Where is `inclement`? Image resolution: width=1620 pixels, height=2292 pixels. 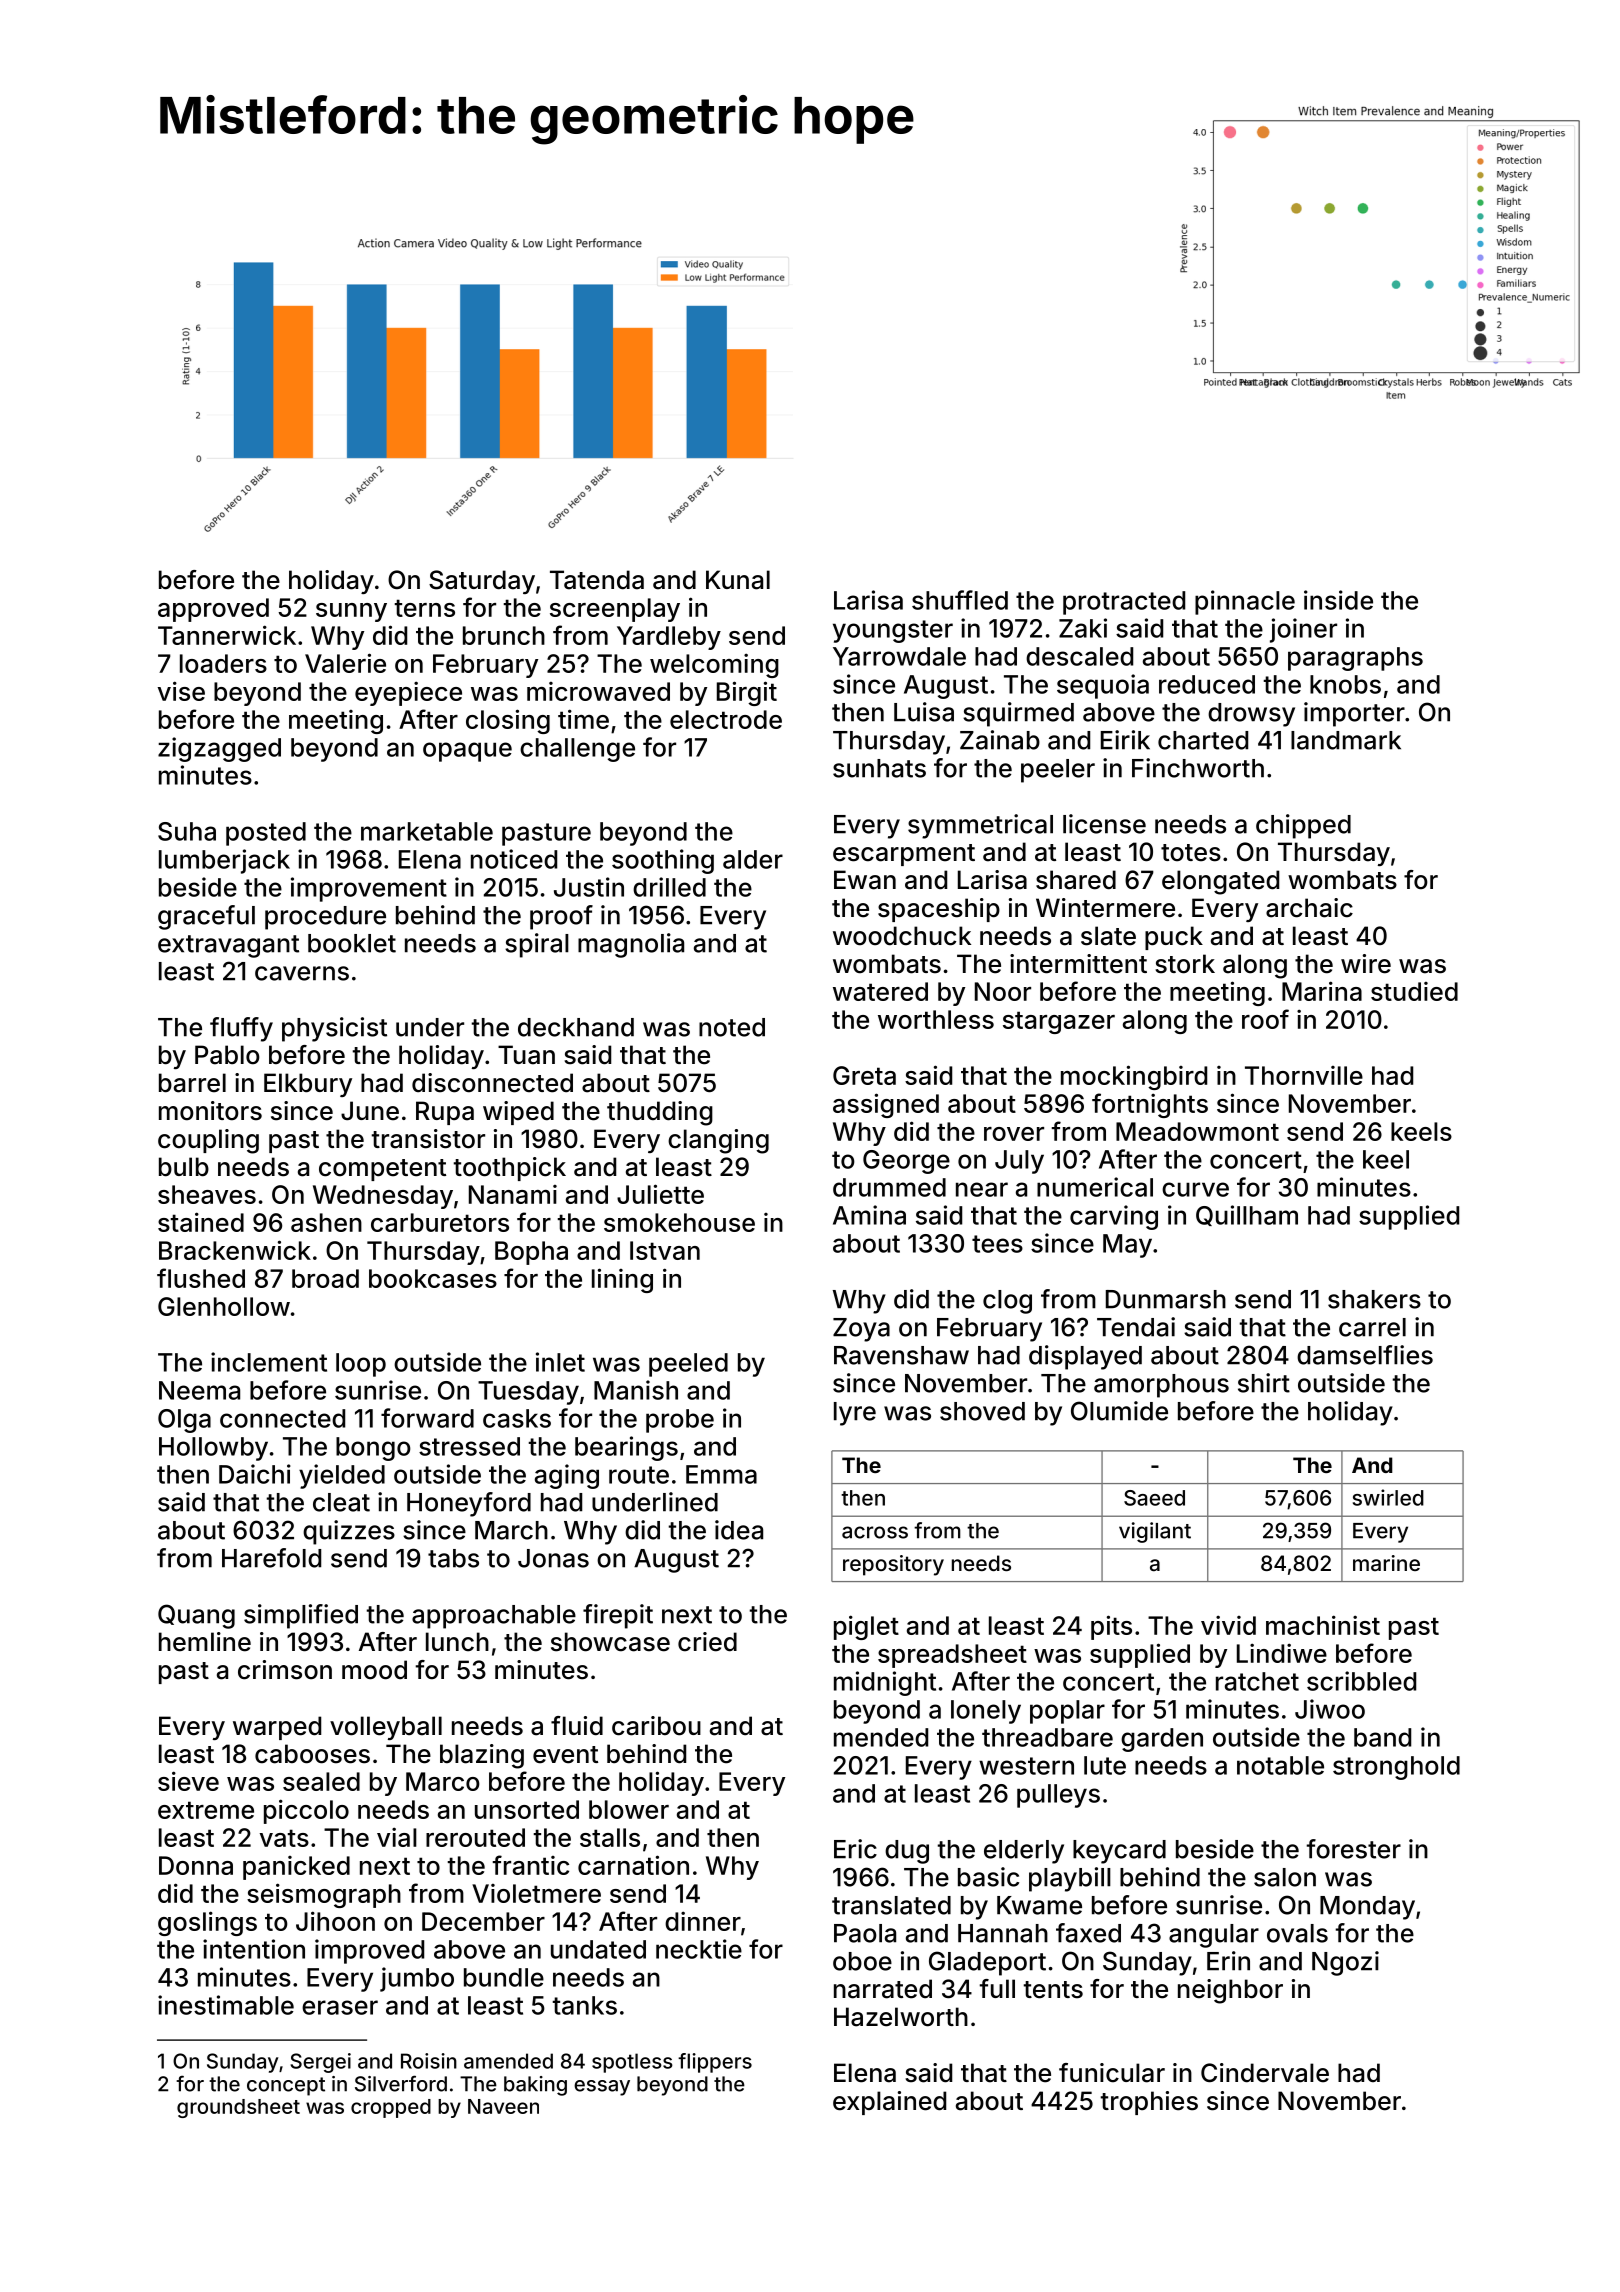 inclement is located at coordinates (269, 1362).
